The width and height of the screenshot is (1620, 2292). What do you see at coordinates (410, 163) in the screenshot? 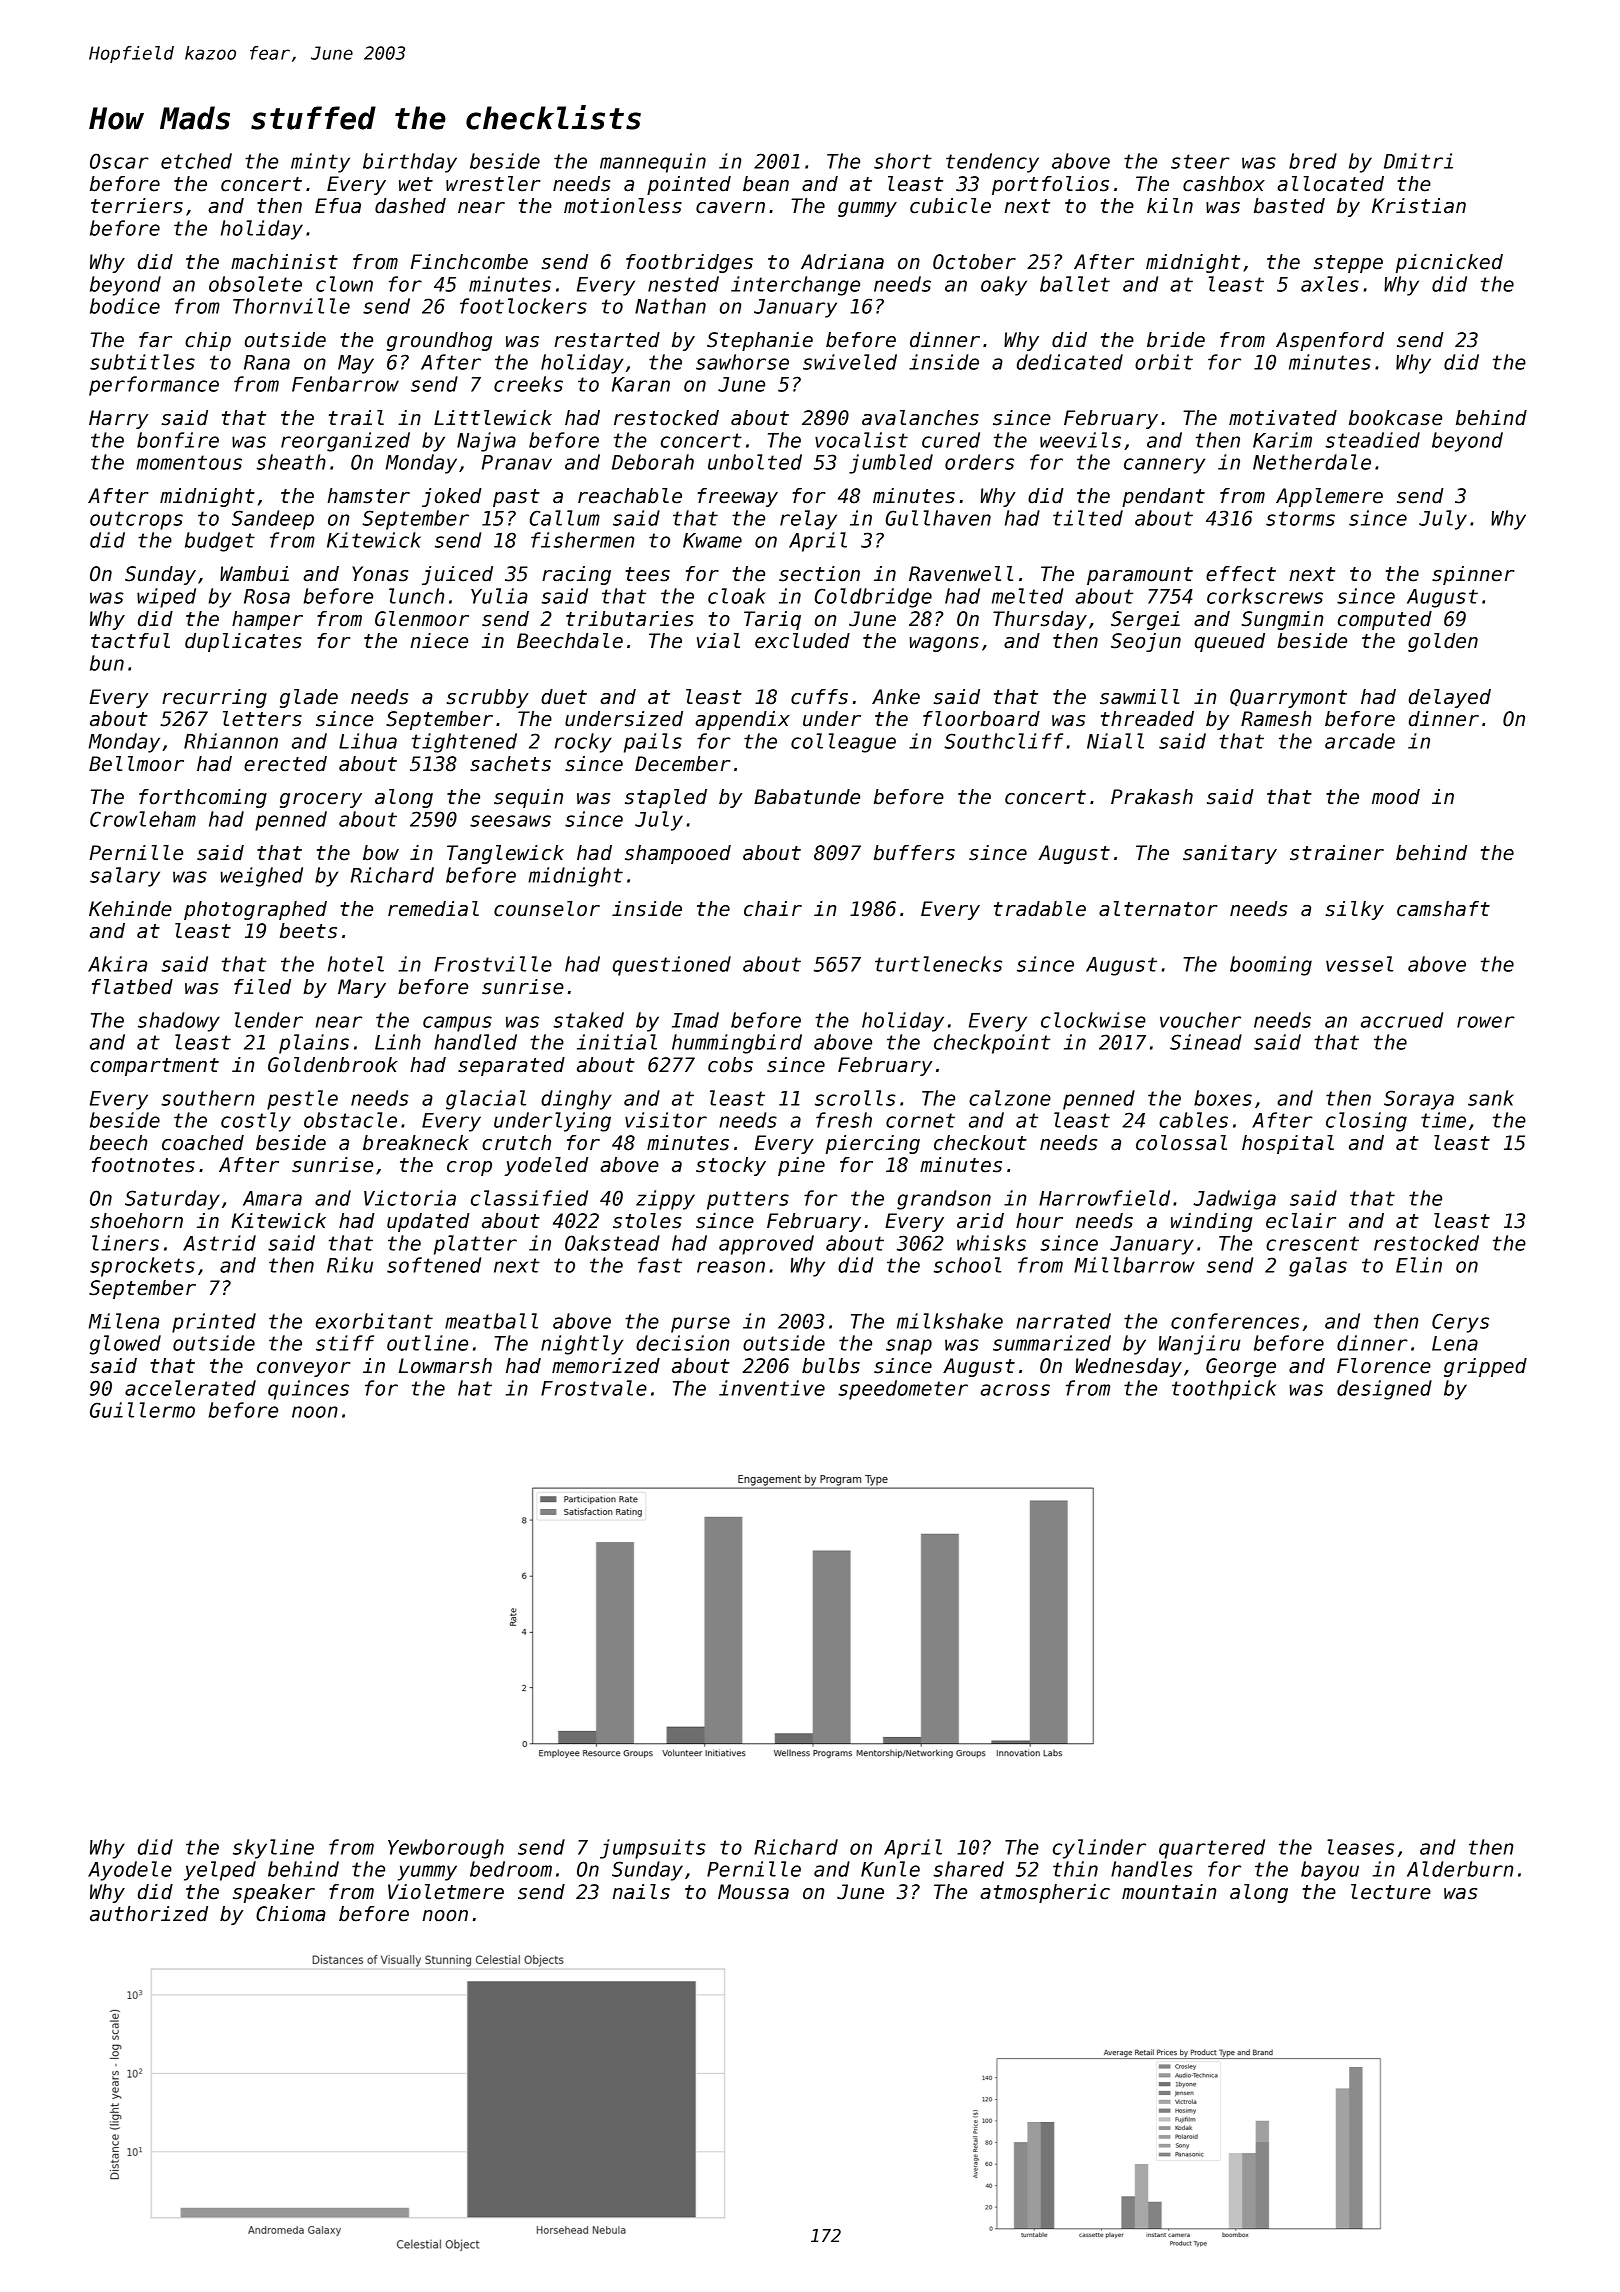
I see `birthday` at bounding box center [410, 163].
